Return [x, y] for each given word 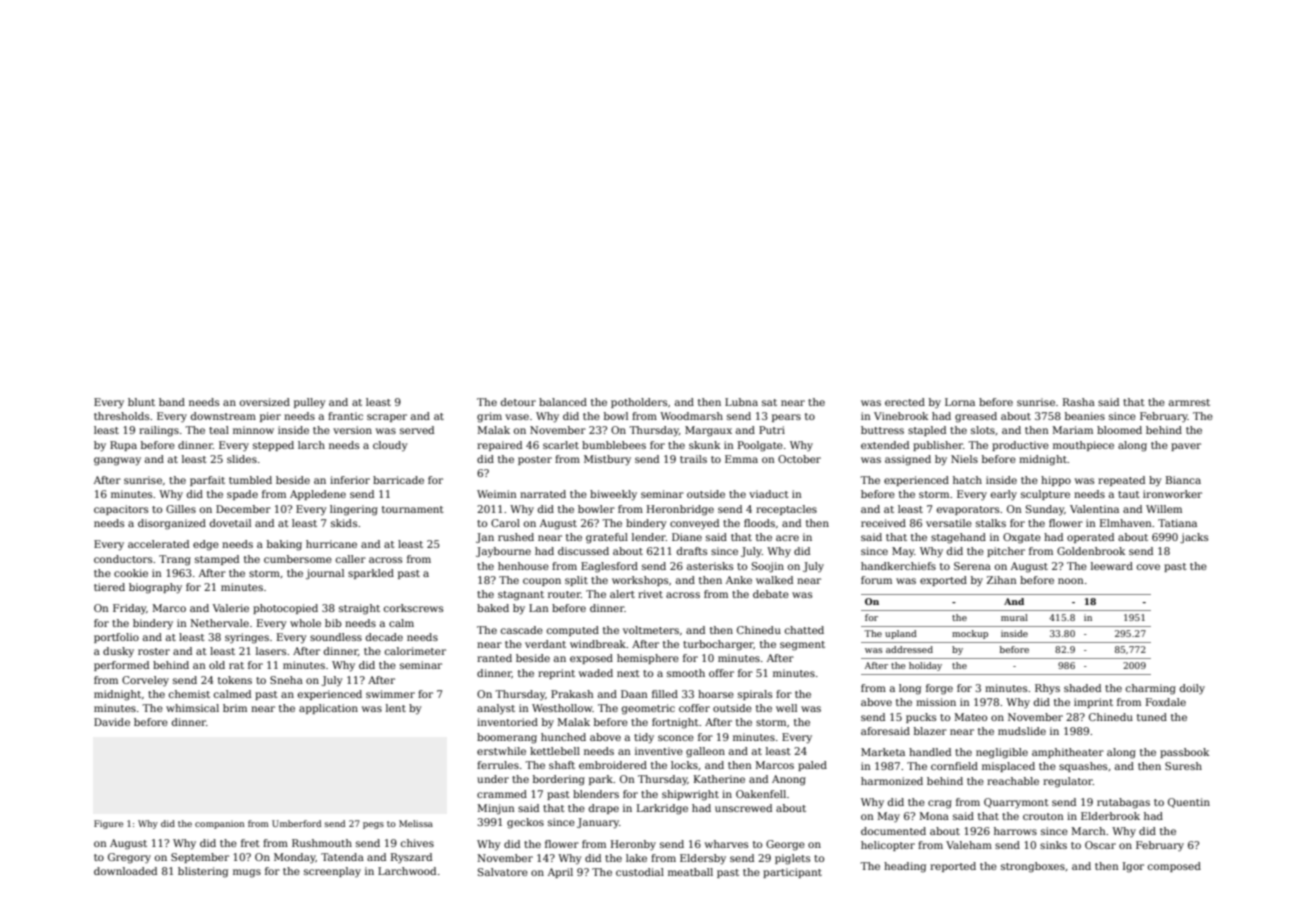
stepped [273, 446]
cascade [522, 630]
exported [943, 581]
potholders [639, 403]
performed [121, 666]
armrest [1189, 402]
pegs [373, 825]
